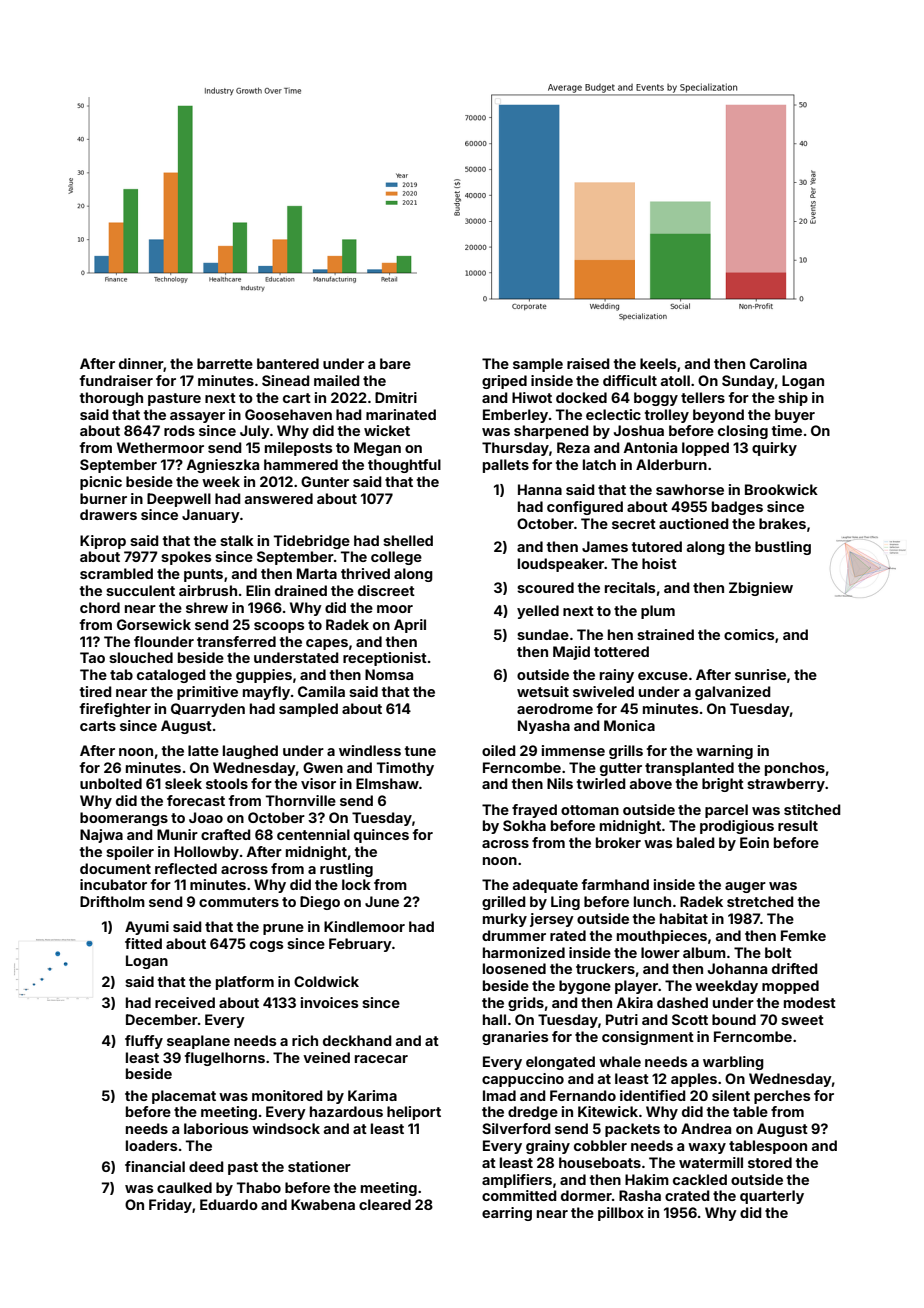 The width and height of the document is (924, 1308). Describe the element at coordinates (682, 1002) in the document. I see `dashed` at that location.
